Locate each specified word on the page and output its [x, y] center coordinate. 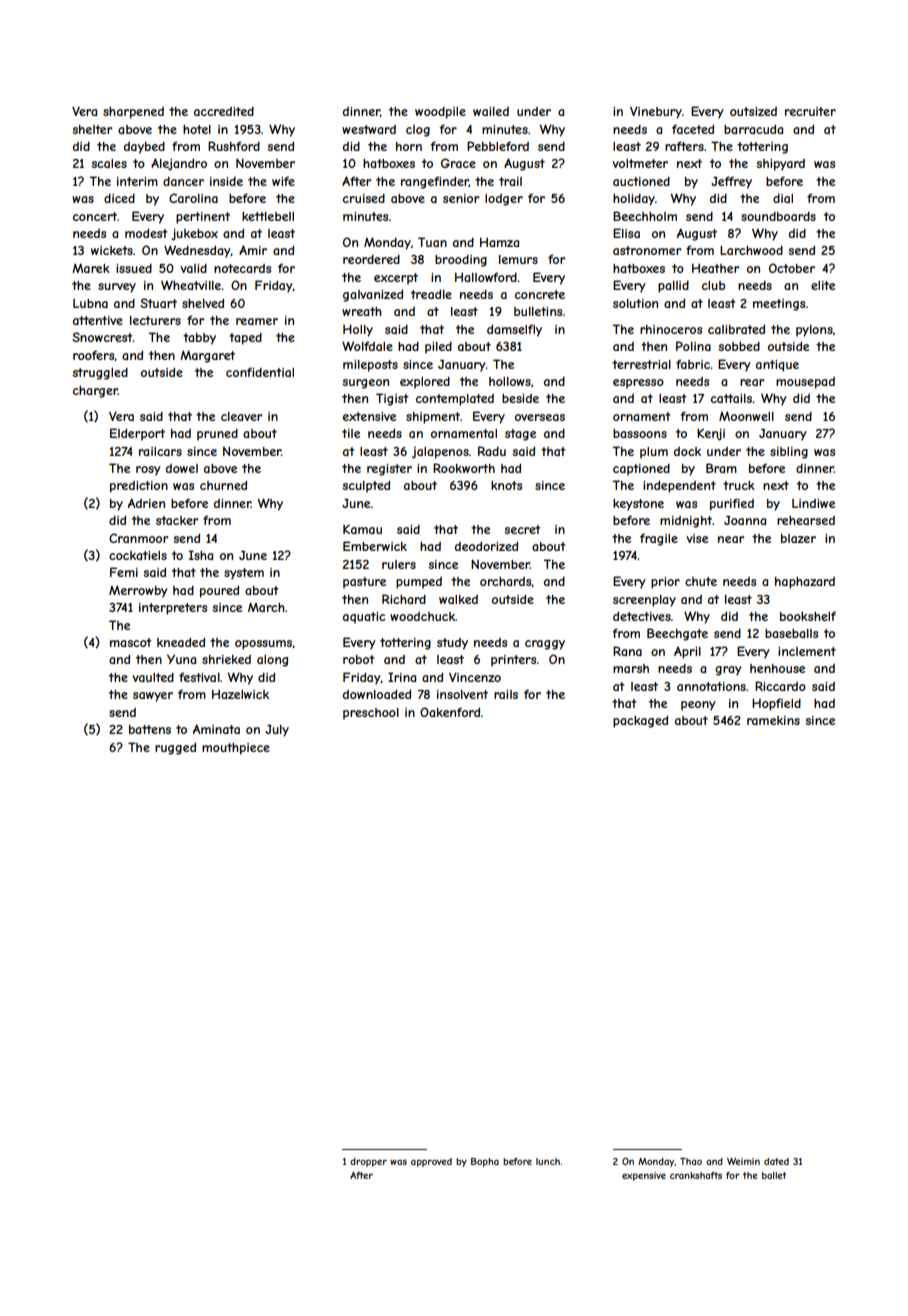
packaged [640, 722]
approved [431, 1162]
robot [359, 659]
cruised [364, 198]
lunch [548, 1161]
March [266, 607]
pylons [814, 331]
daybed [144, 148]
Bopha [485, 1162]
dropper [368, 1162]
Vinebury [656, 112]
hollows [510, 381]
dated [776, 1161]
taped [245, 339]
